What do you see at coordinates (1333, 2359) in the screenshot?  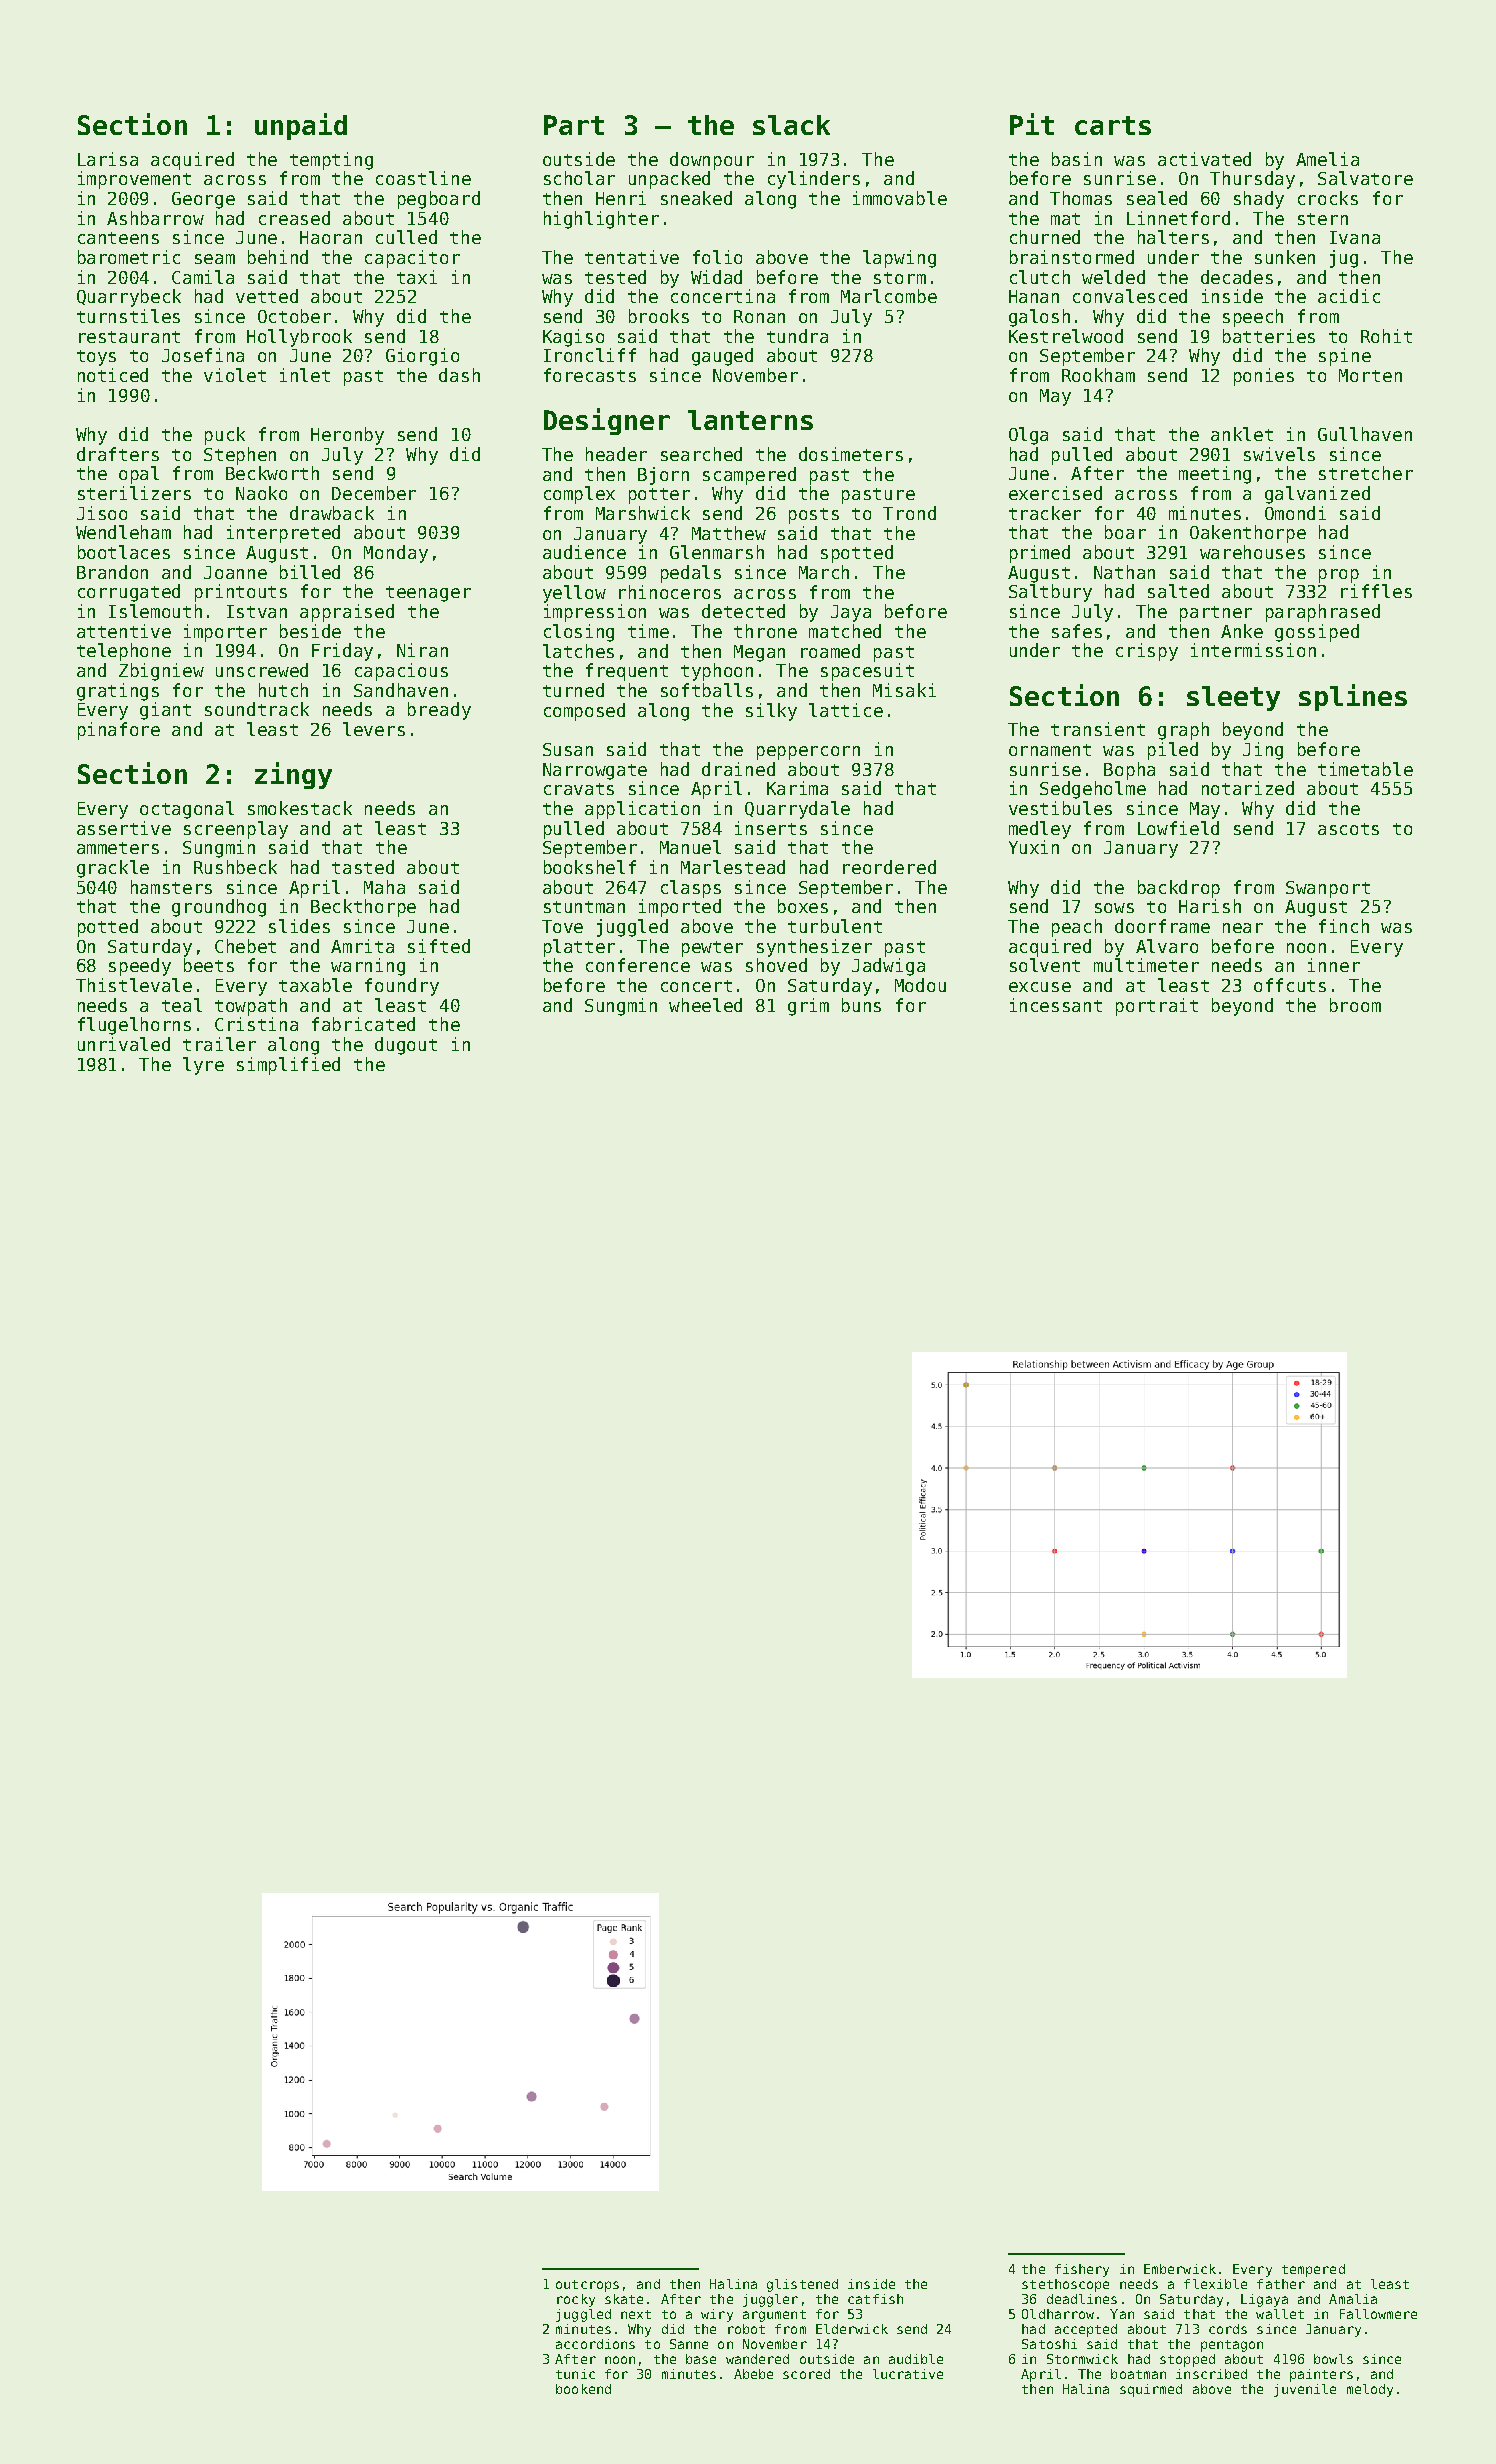 I see `bowls` at bounding box center [1333, 2359].
